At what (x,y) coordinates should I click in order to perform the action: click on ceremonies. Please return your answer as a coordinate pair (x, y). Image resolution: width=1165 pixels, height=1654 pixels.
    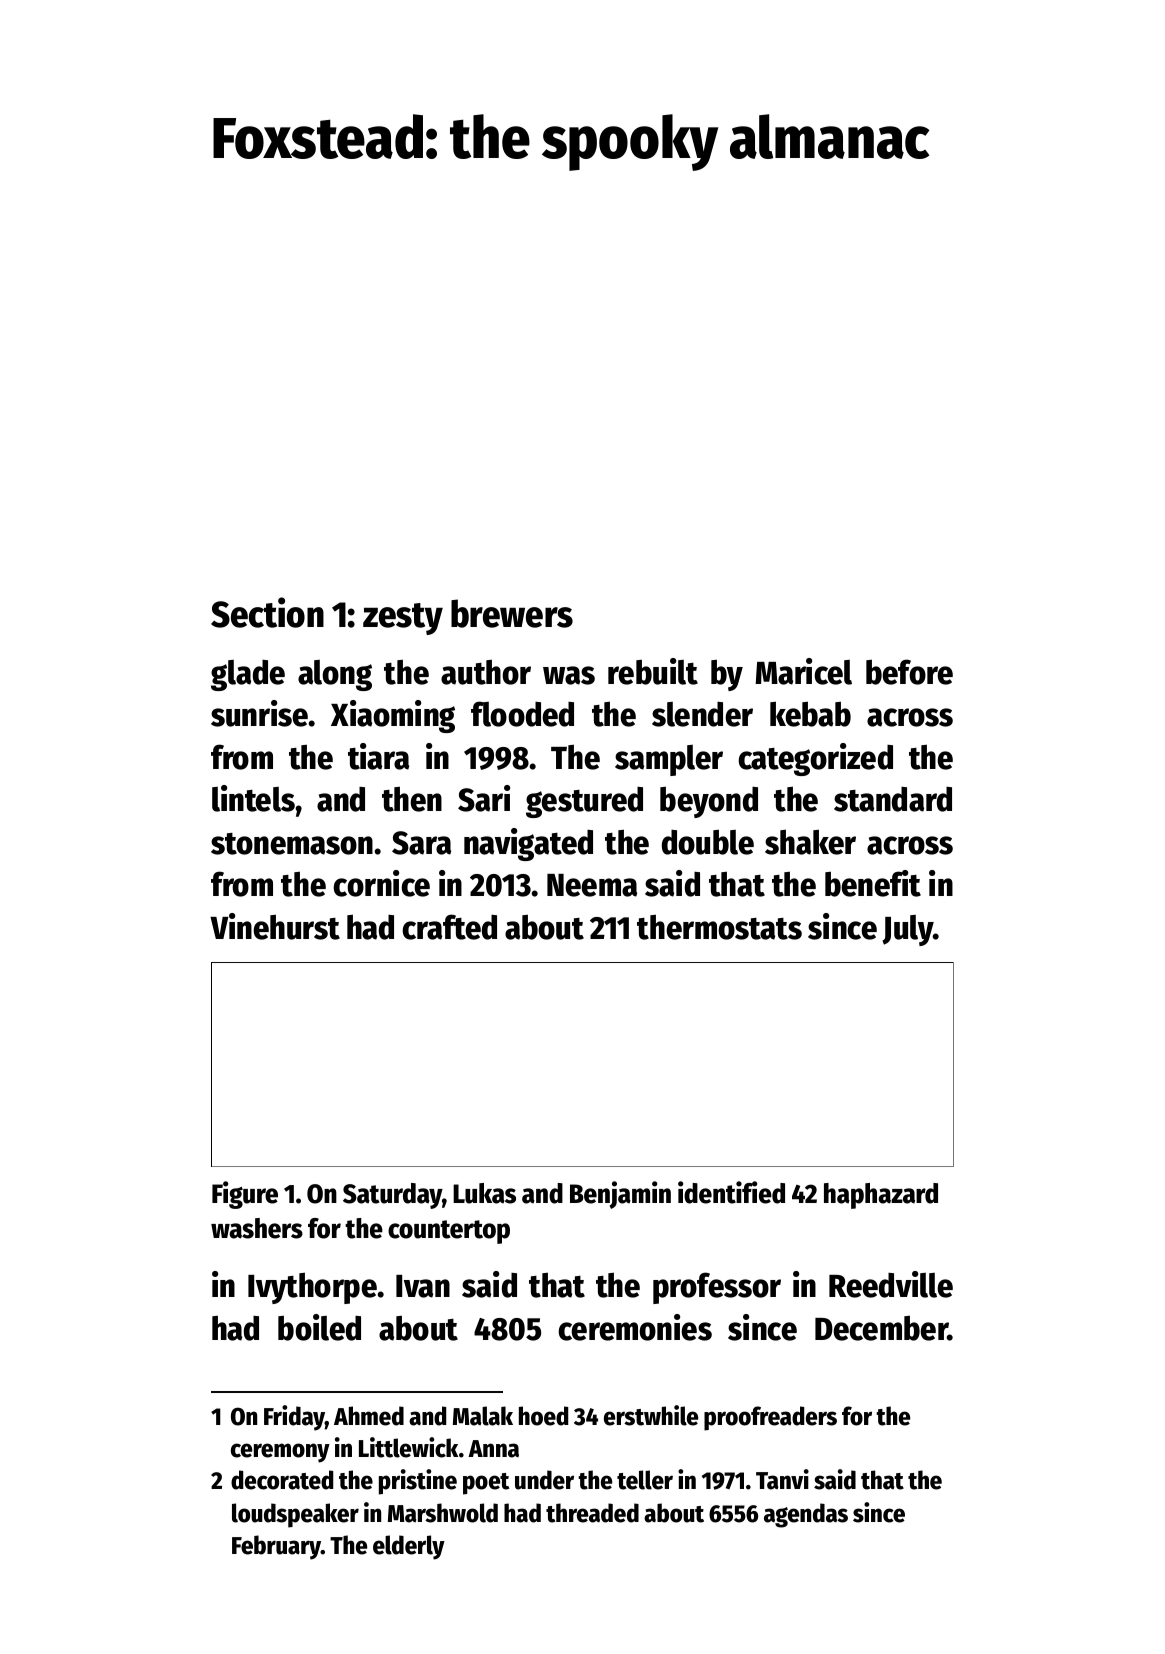
    Looking at the image, I should click on (635, 1327).
